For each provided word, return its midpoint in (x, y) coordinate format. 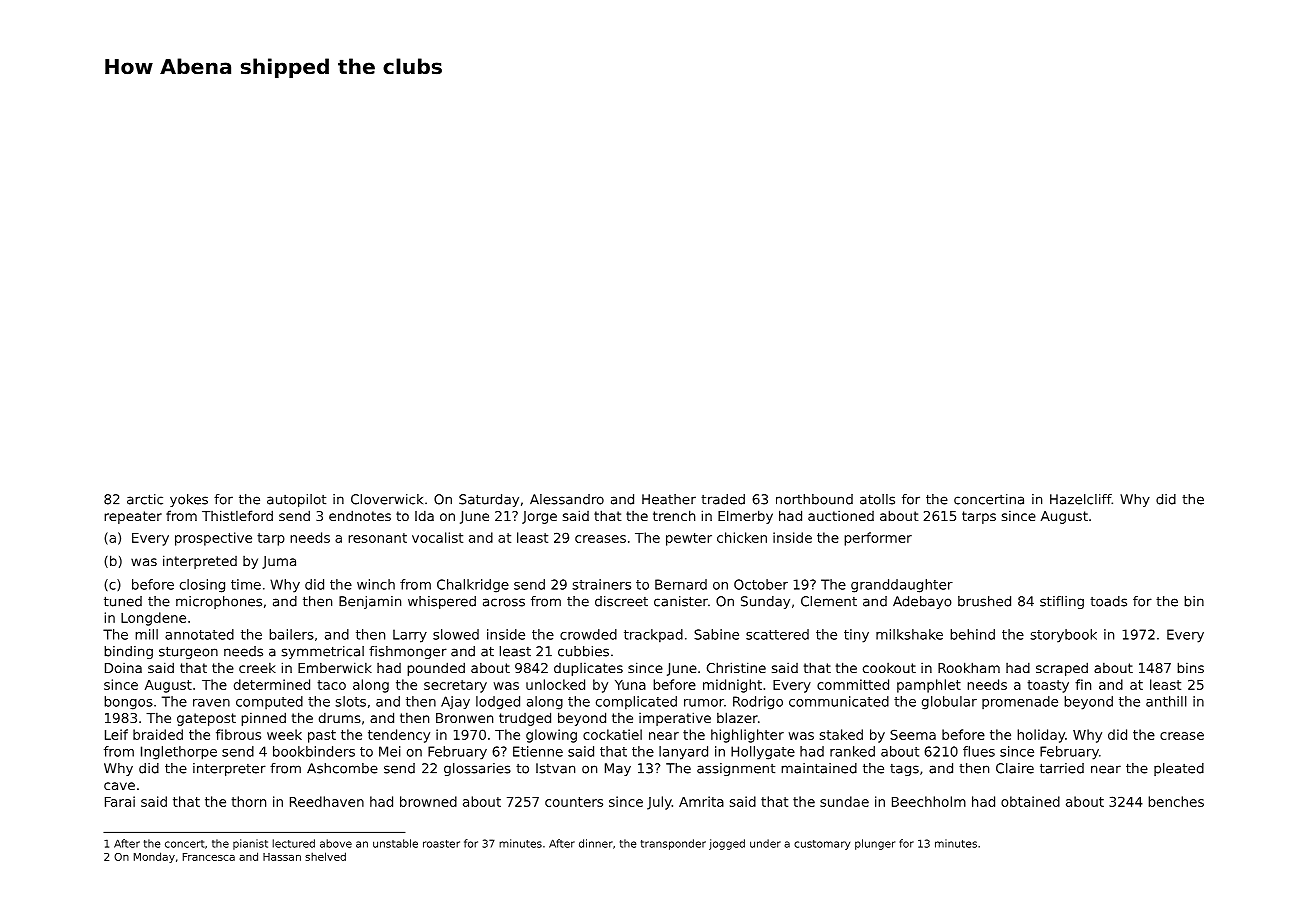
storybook (1063, 636)
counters (574, 802)
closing (202, 586)
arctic (145, 499)
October (761, 584)
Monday (154, 857)
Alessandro (567, 499)
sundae (844, 801)
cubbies (583, 651)
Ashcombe (342, 768)
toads (1108, 601)
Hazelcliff (1081, 499)
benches (1176, 801)
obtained (1030, 801)
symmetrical (322, 652)
